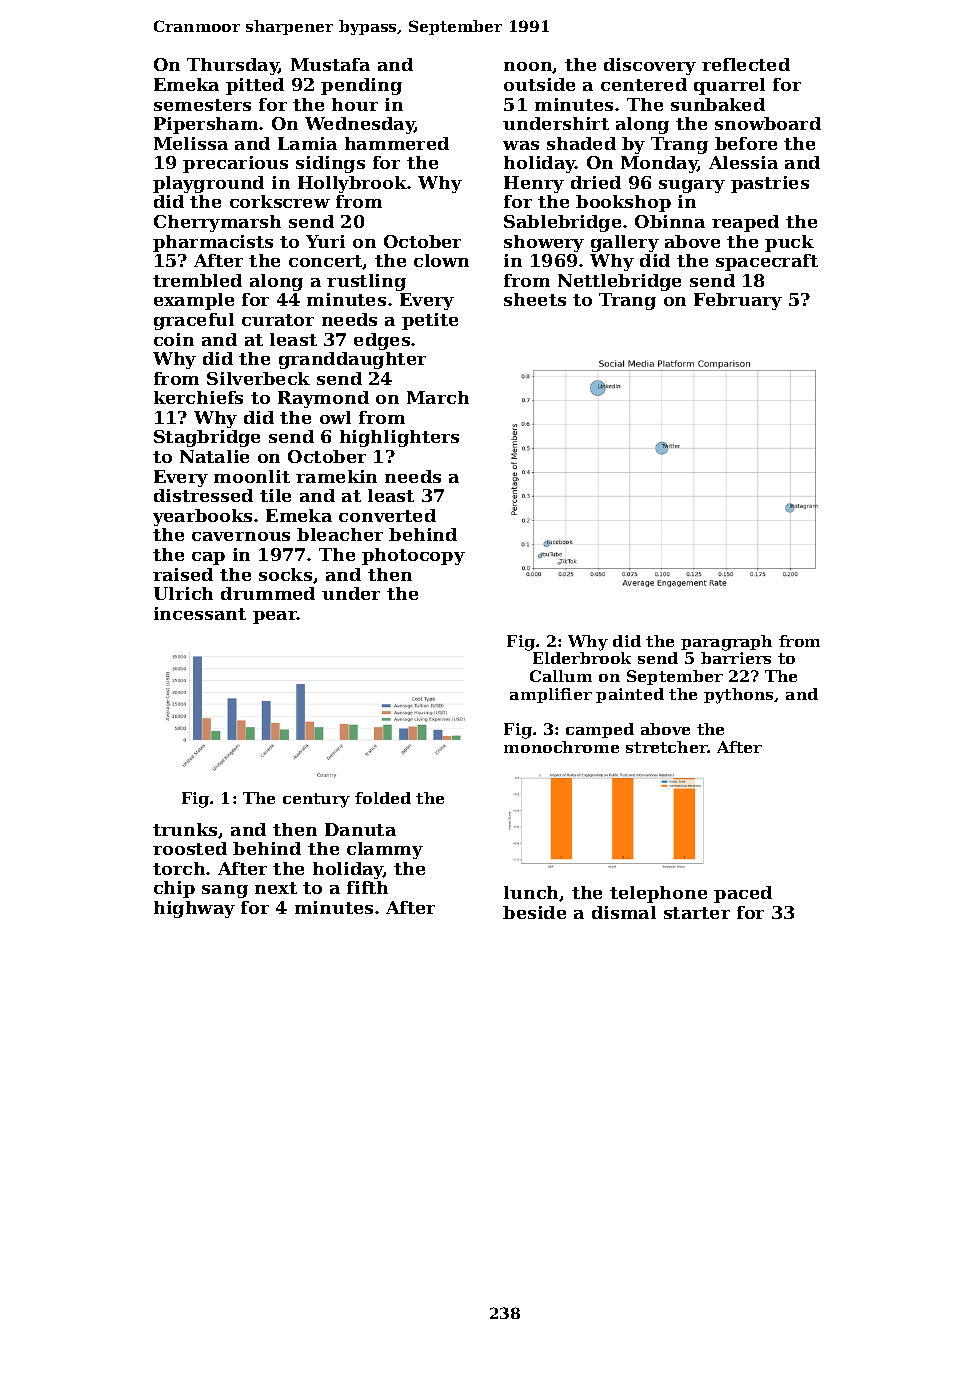  What do you see at coordinates (335, 417) in the page?
I see `owl` at bounding box center [335, 417].
